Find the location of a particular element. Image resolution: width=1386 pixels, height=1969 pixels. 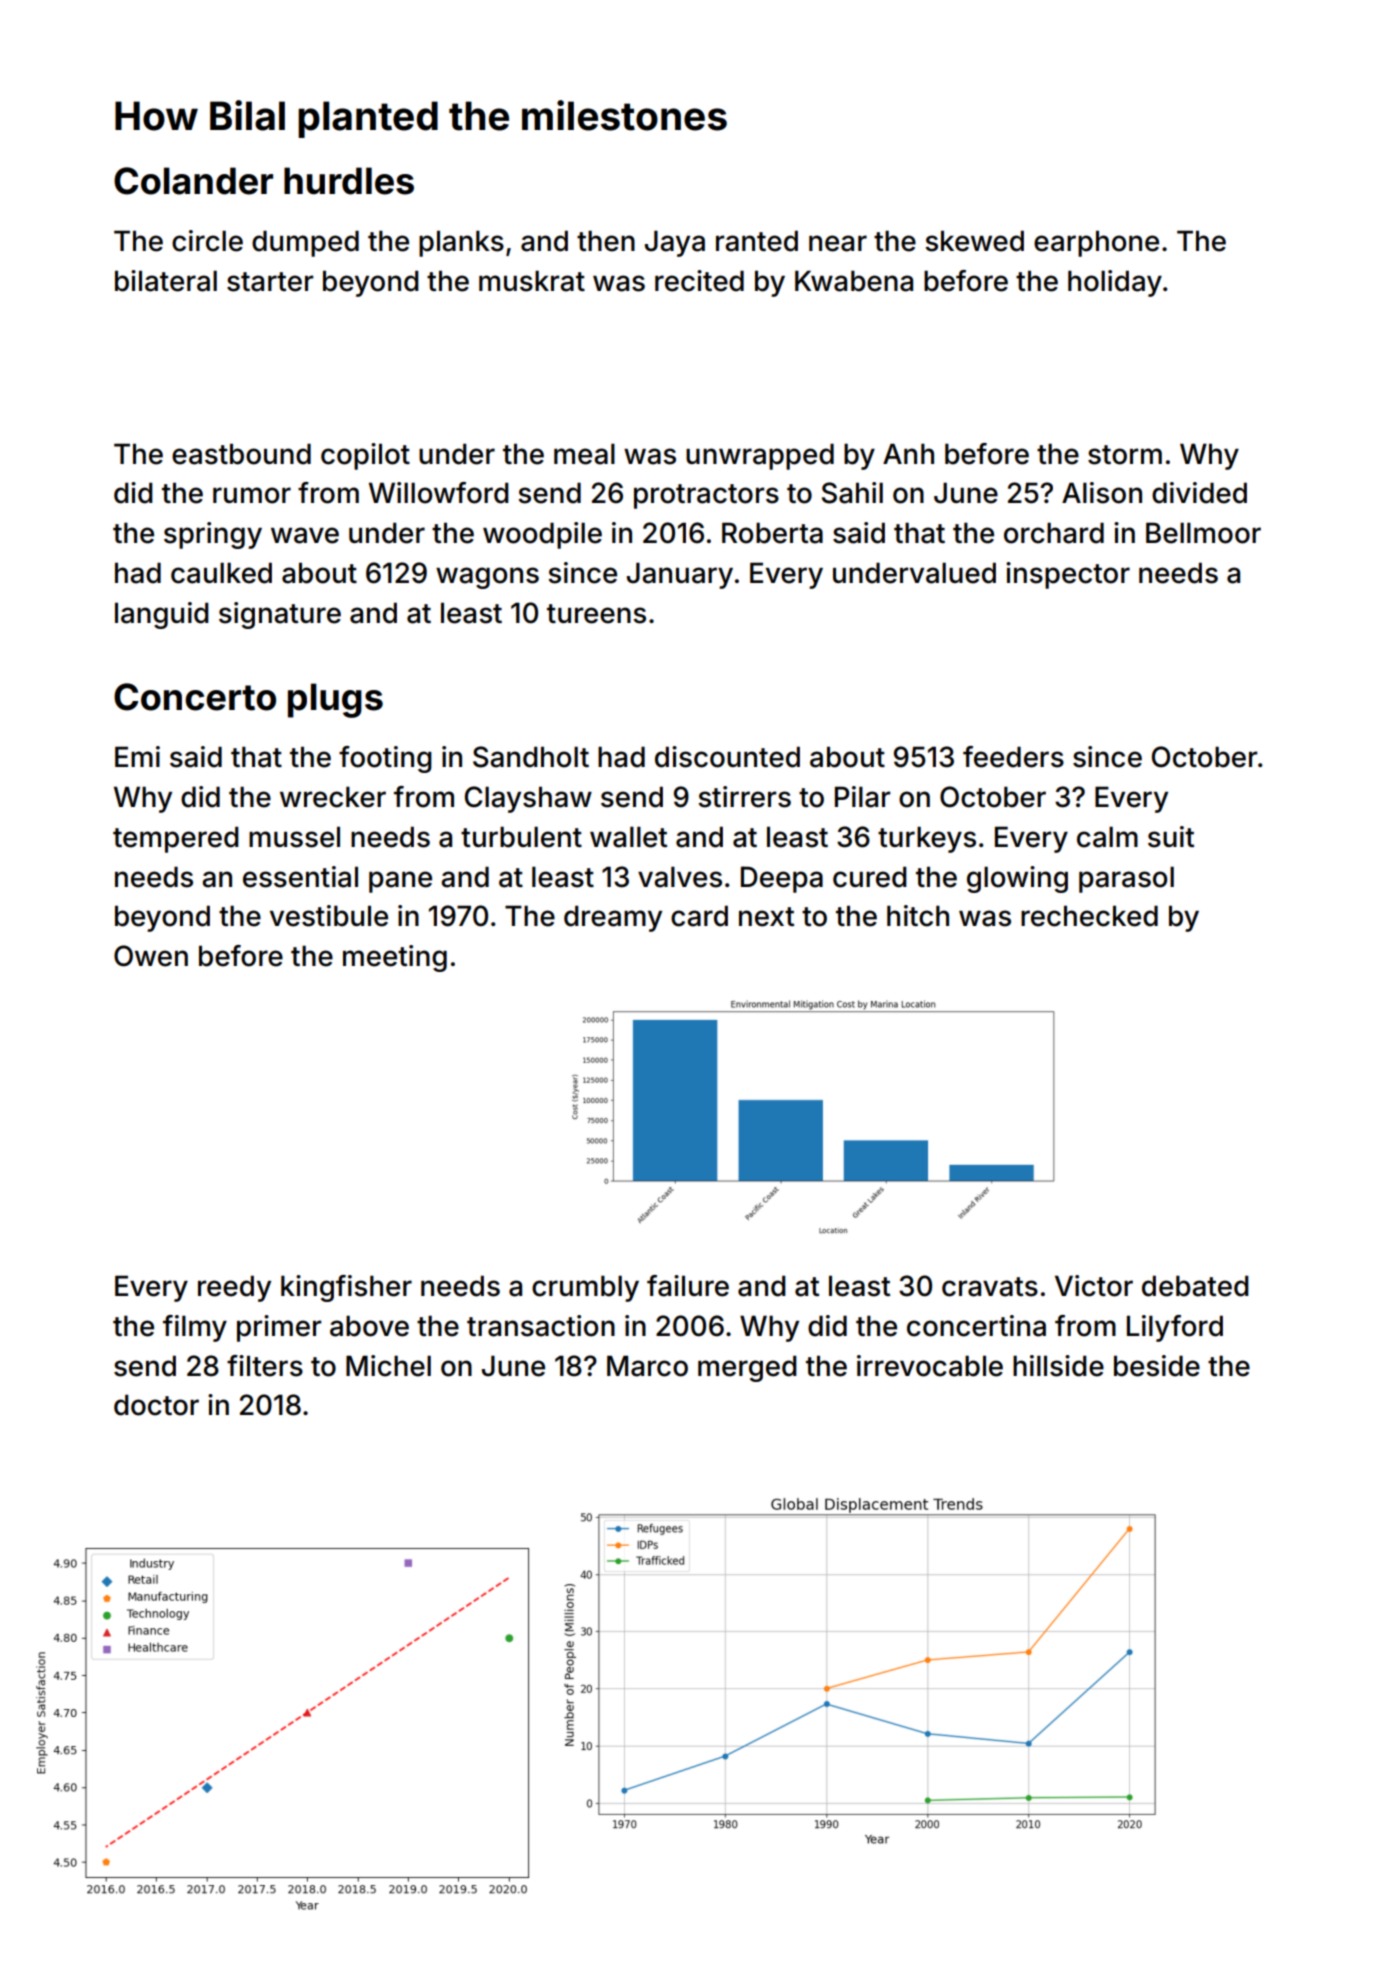

hitch is located at coordinates (918, 916).
